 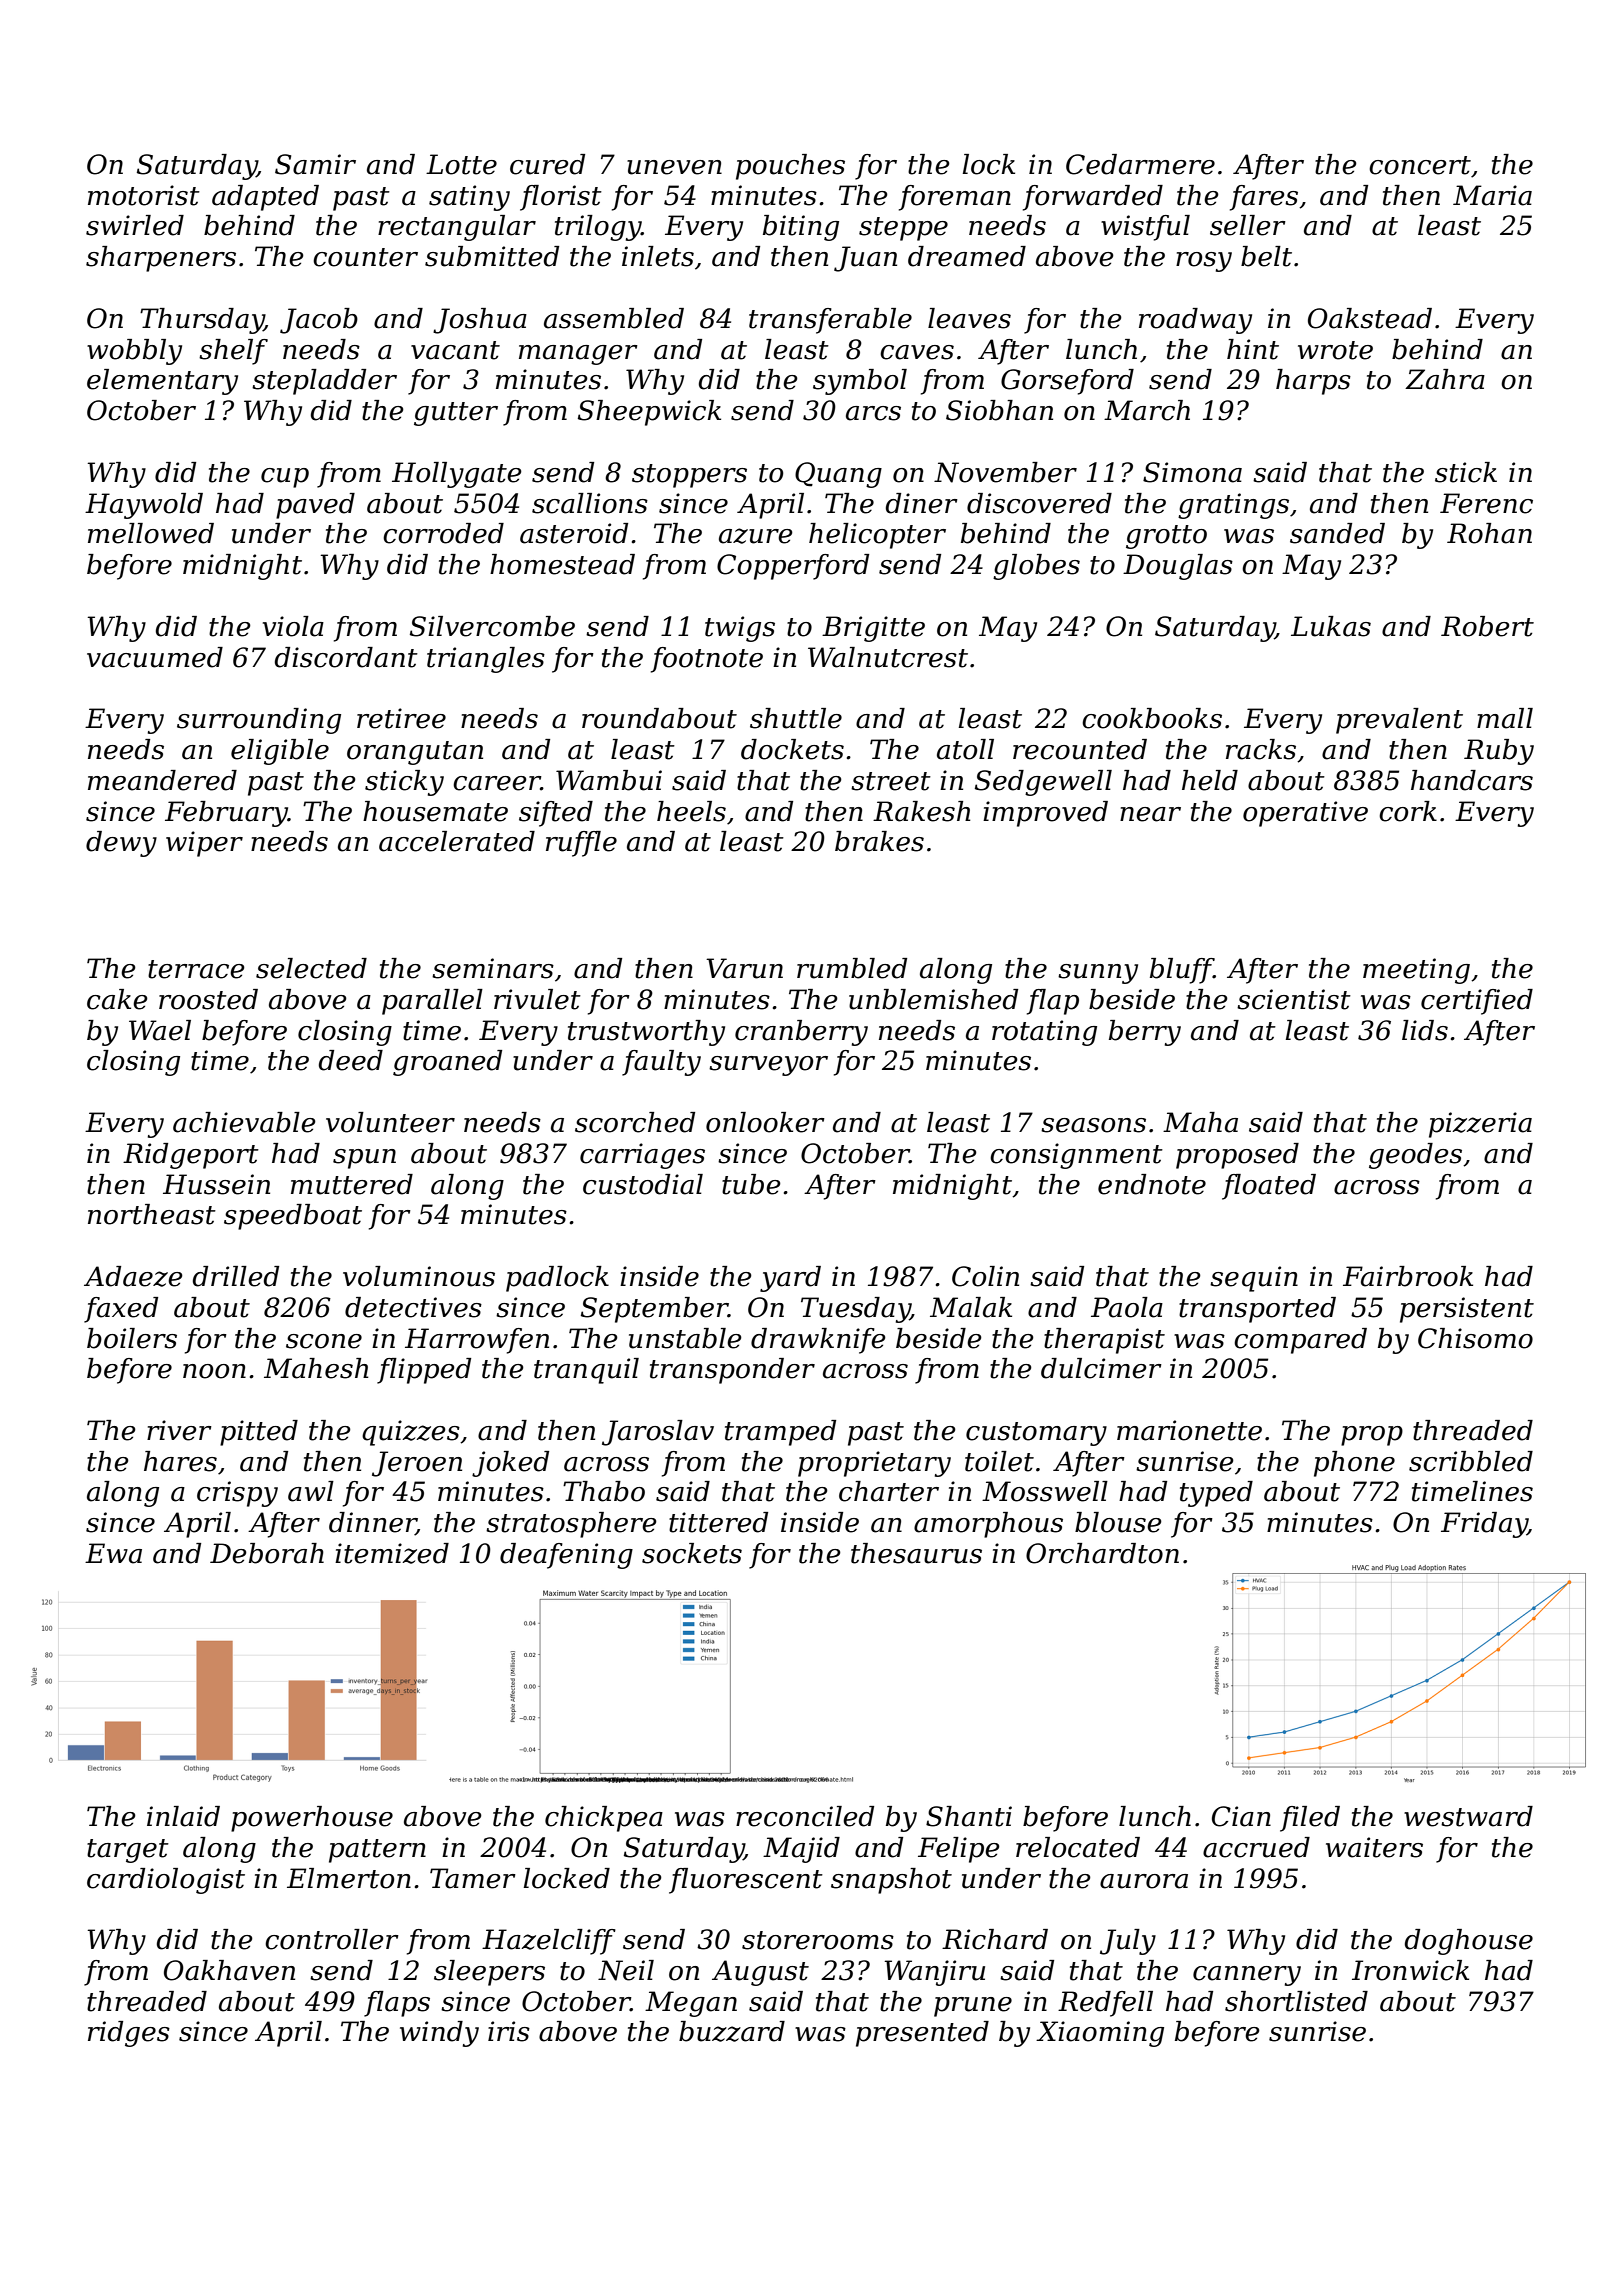 What do you see at coordinates (128, 1851) in the screenshot?
I see `target` at bounding box center [128, 1851].
